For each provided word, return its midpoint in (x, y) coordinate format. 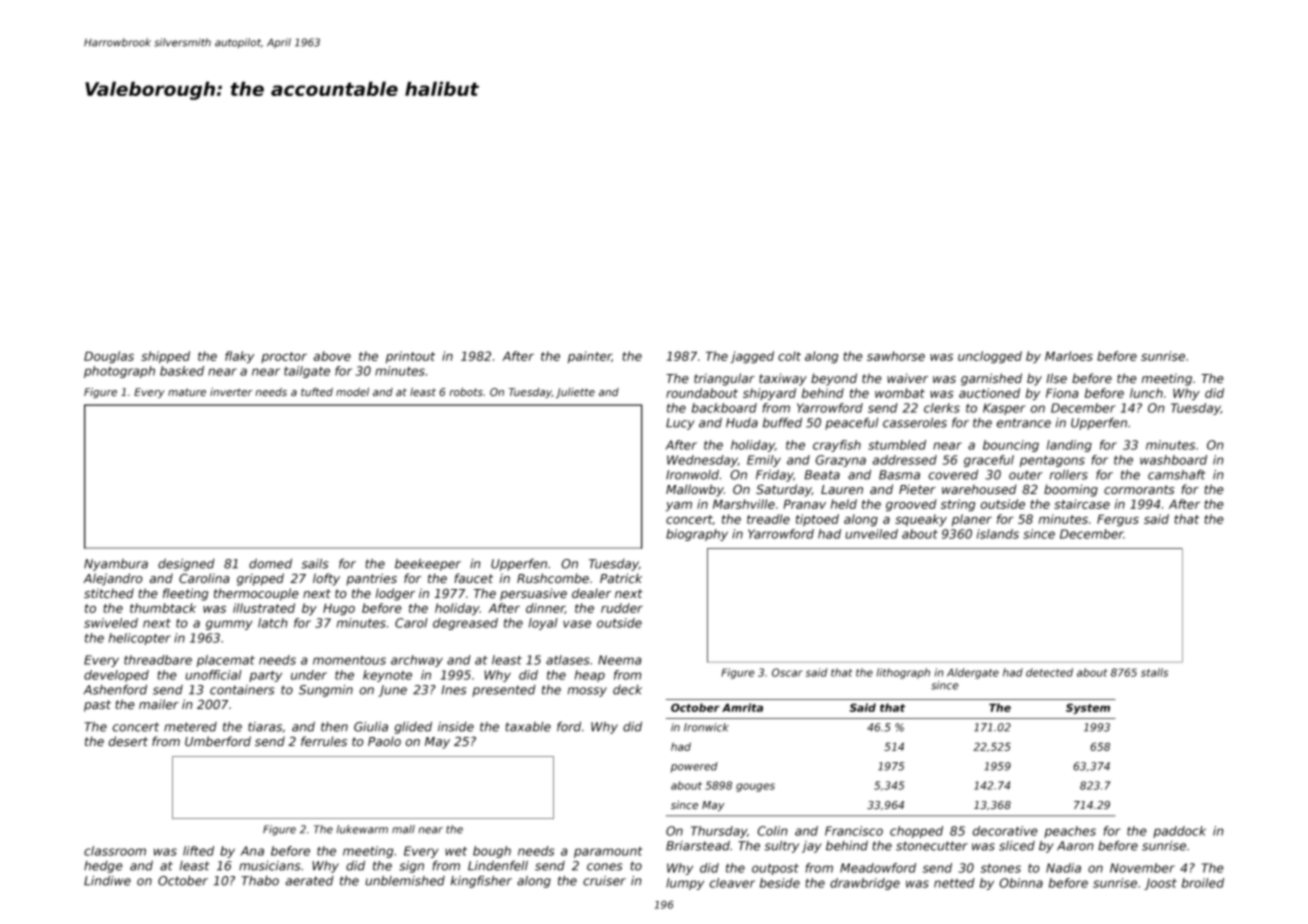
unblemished (405, 880)
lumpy (685, 884)
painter (590, 357)
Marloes (1069, 356)
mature (187, 392)
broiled (1203, 883)
